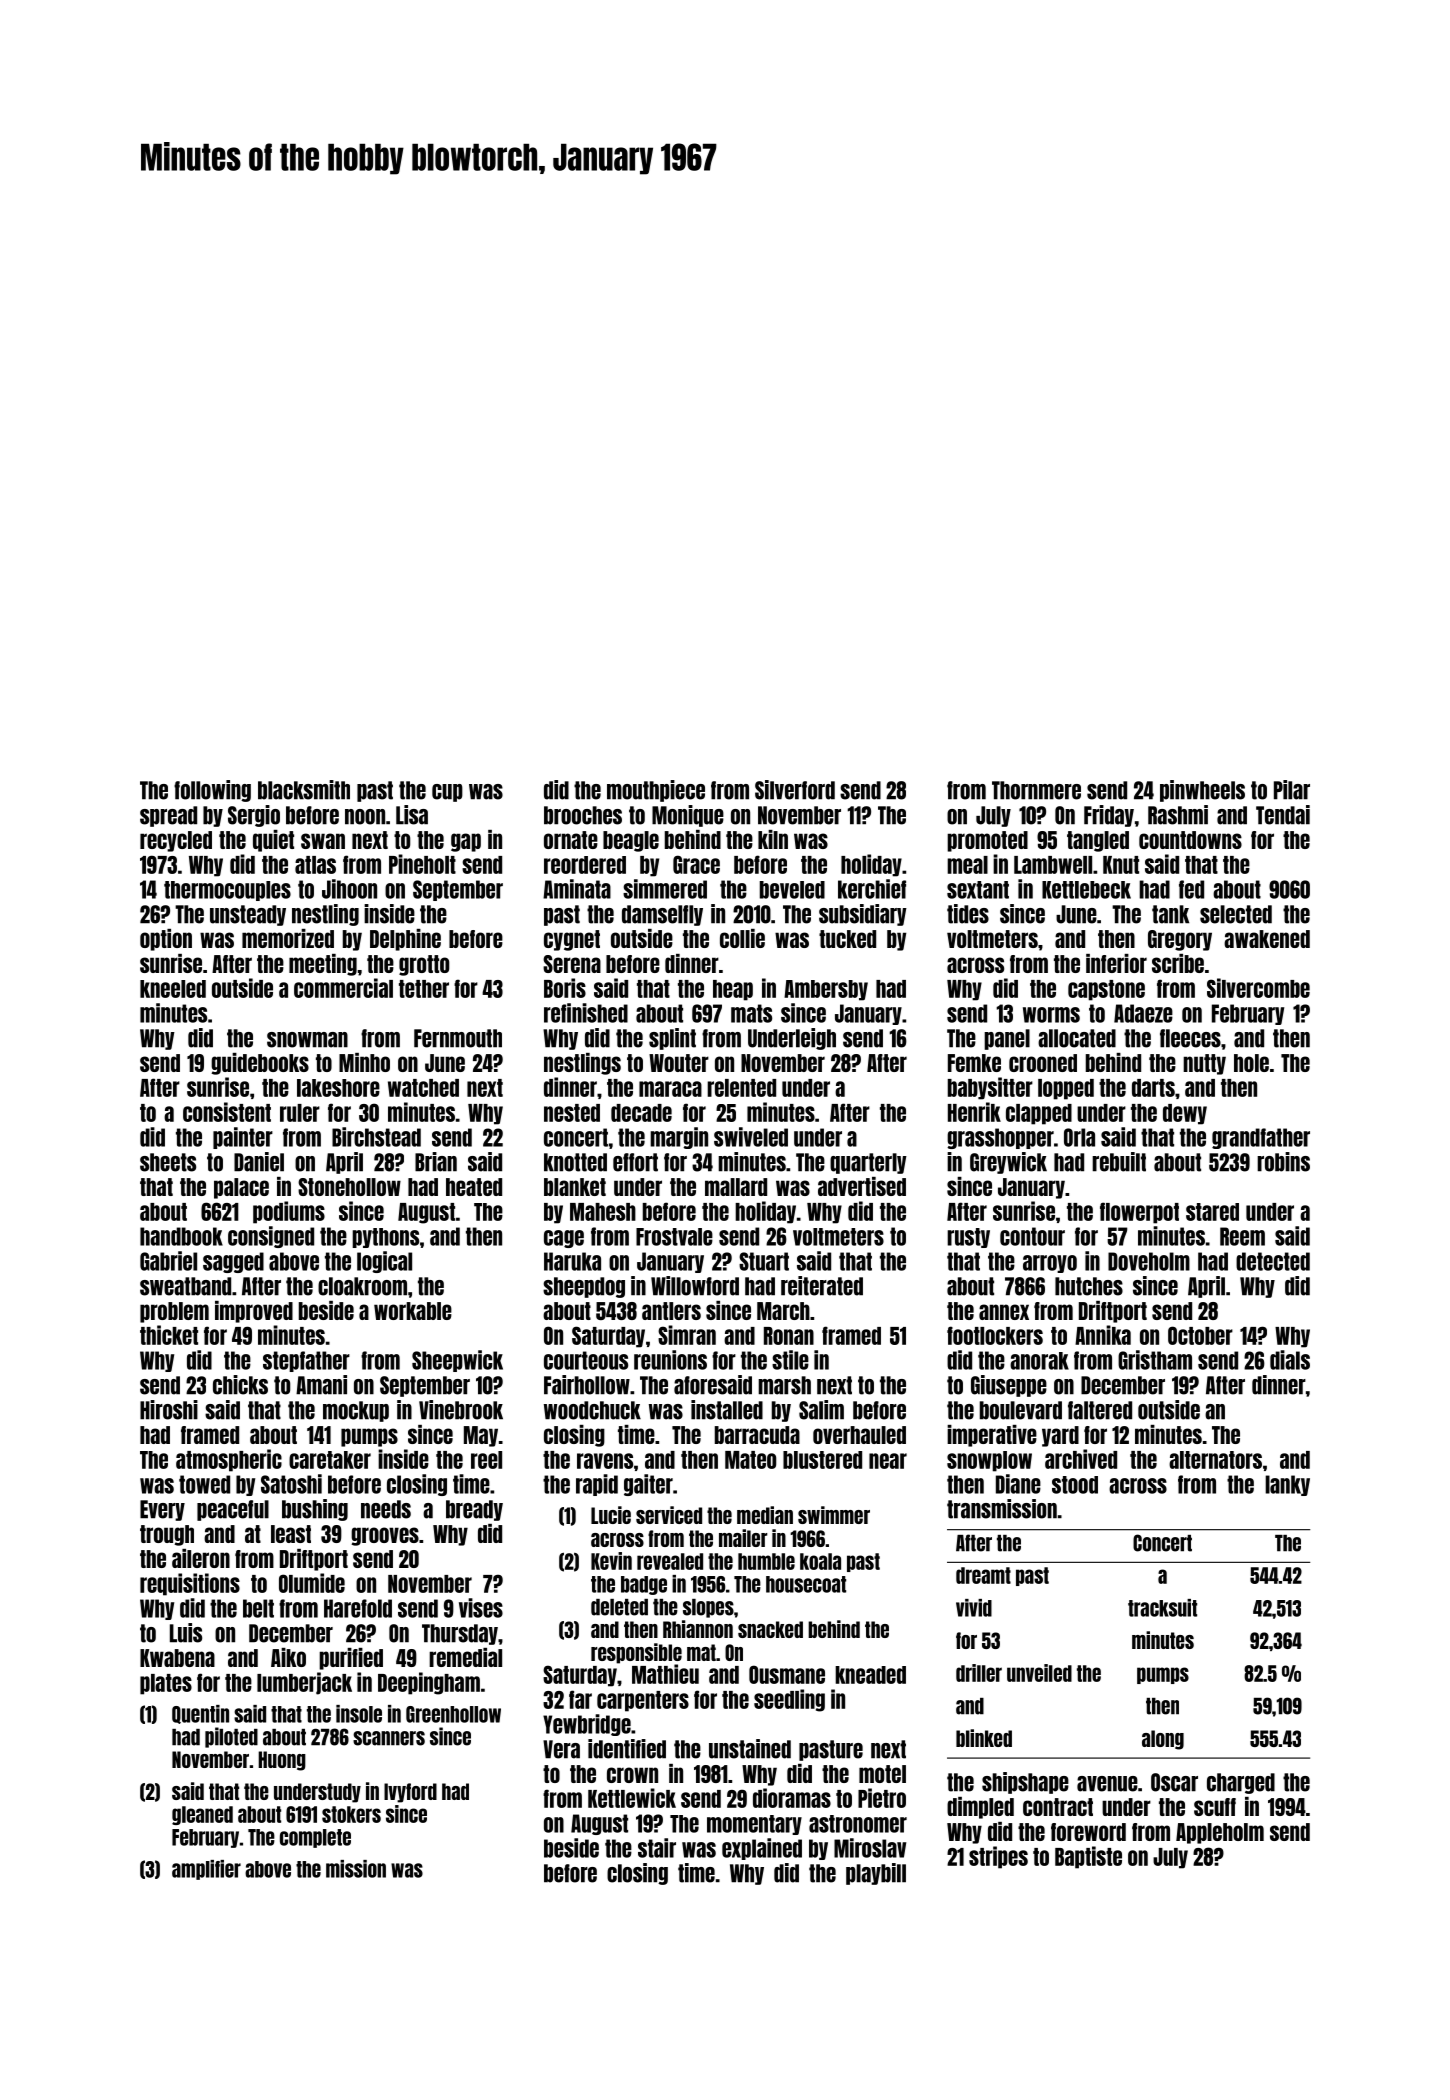 This page has height=2100, width=1450. What do you see at coordinates (429, 1683) in the page?
I see `Deepingham` at bounding box center [429, 1683].
